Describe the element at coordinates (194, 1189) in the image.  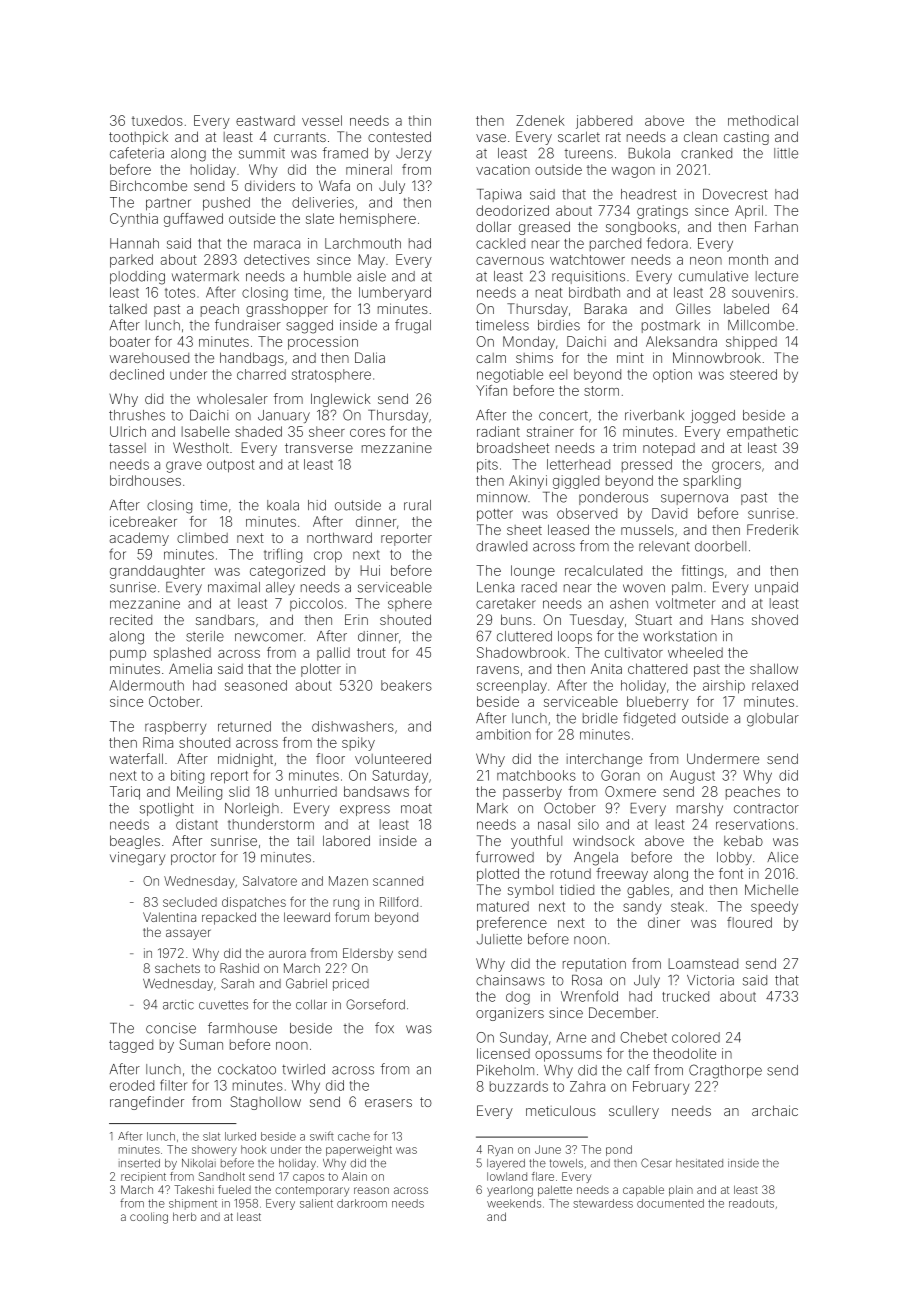
I see `Takeshi` at that location.
